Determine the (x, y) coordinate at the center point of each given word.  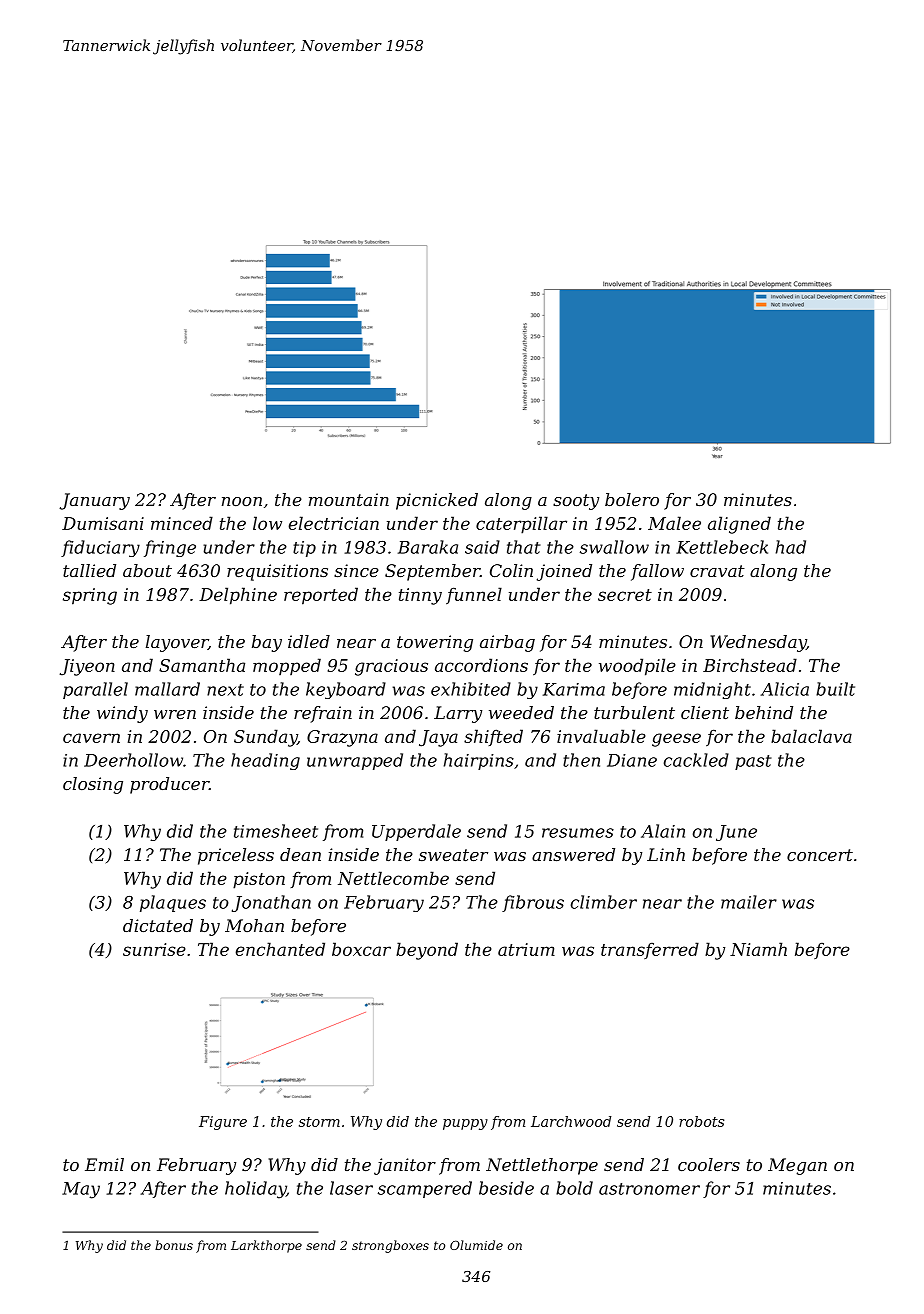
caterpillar (521, 525)
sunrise (154, 949)
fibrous (533, 903)
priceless (236, 856)
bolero (632, 499)
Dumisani (103, 523)
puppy (465, 1124)
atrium (526, 949)
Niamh (758, 949)
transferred (650, 950)
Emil (104, 1164)
